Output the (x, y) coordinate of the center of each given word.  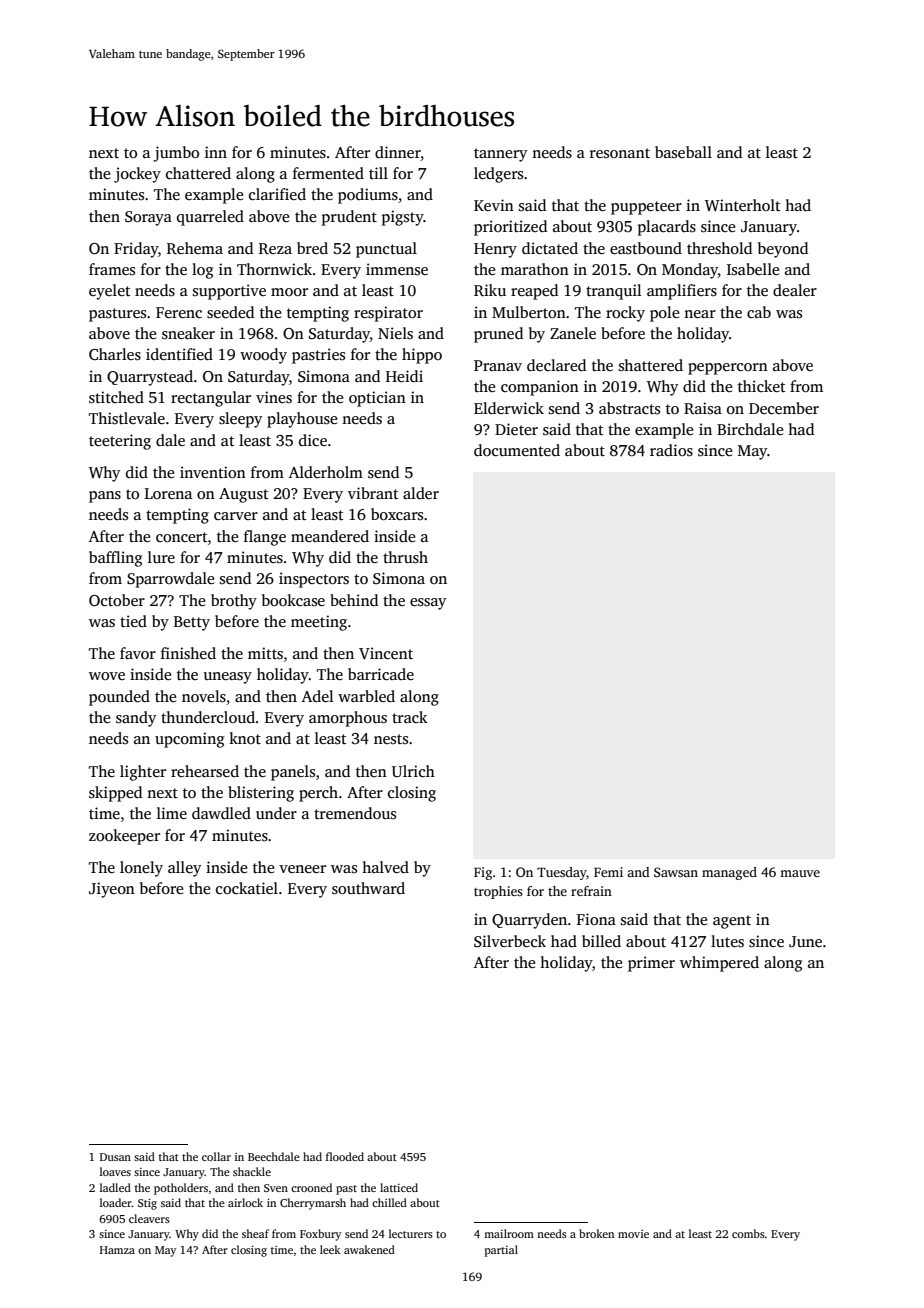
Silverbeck (510, 941)
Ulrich (413, 771)
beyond (783, 250)
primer (651, 964)
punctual (386, 250)
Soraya (148, 218)
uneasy (228, 678)
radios (671, 450)
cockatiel (247, 888)
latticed (399, 1187)
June (805, 942)
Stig (147, 1204)
